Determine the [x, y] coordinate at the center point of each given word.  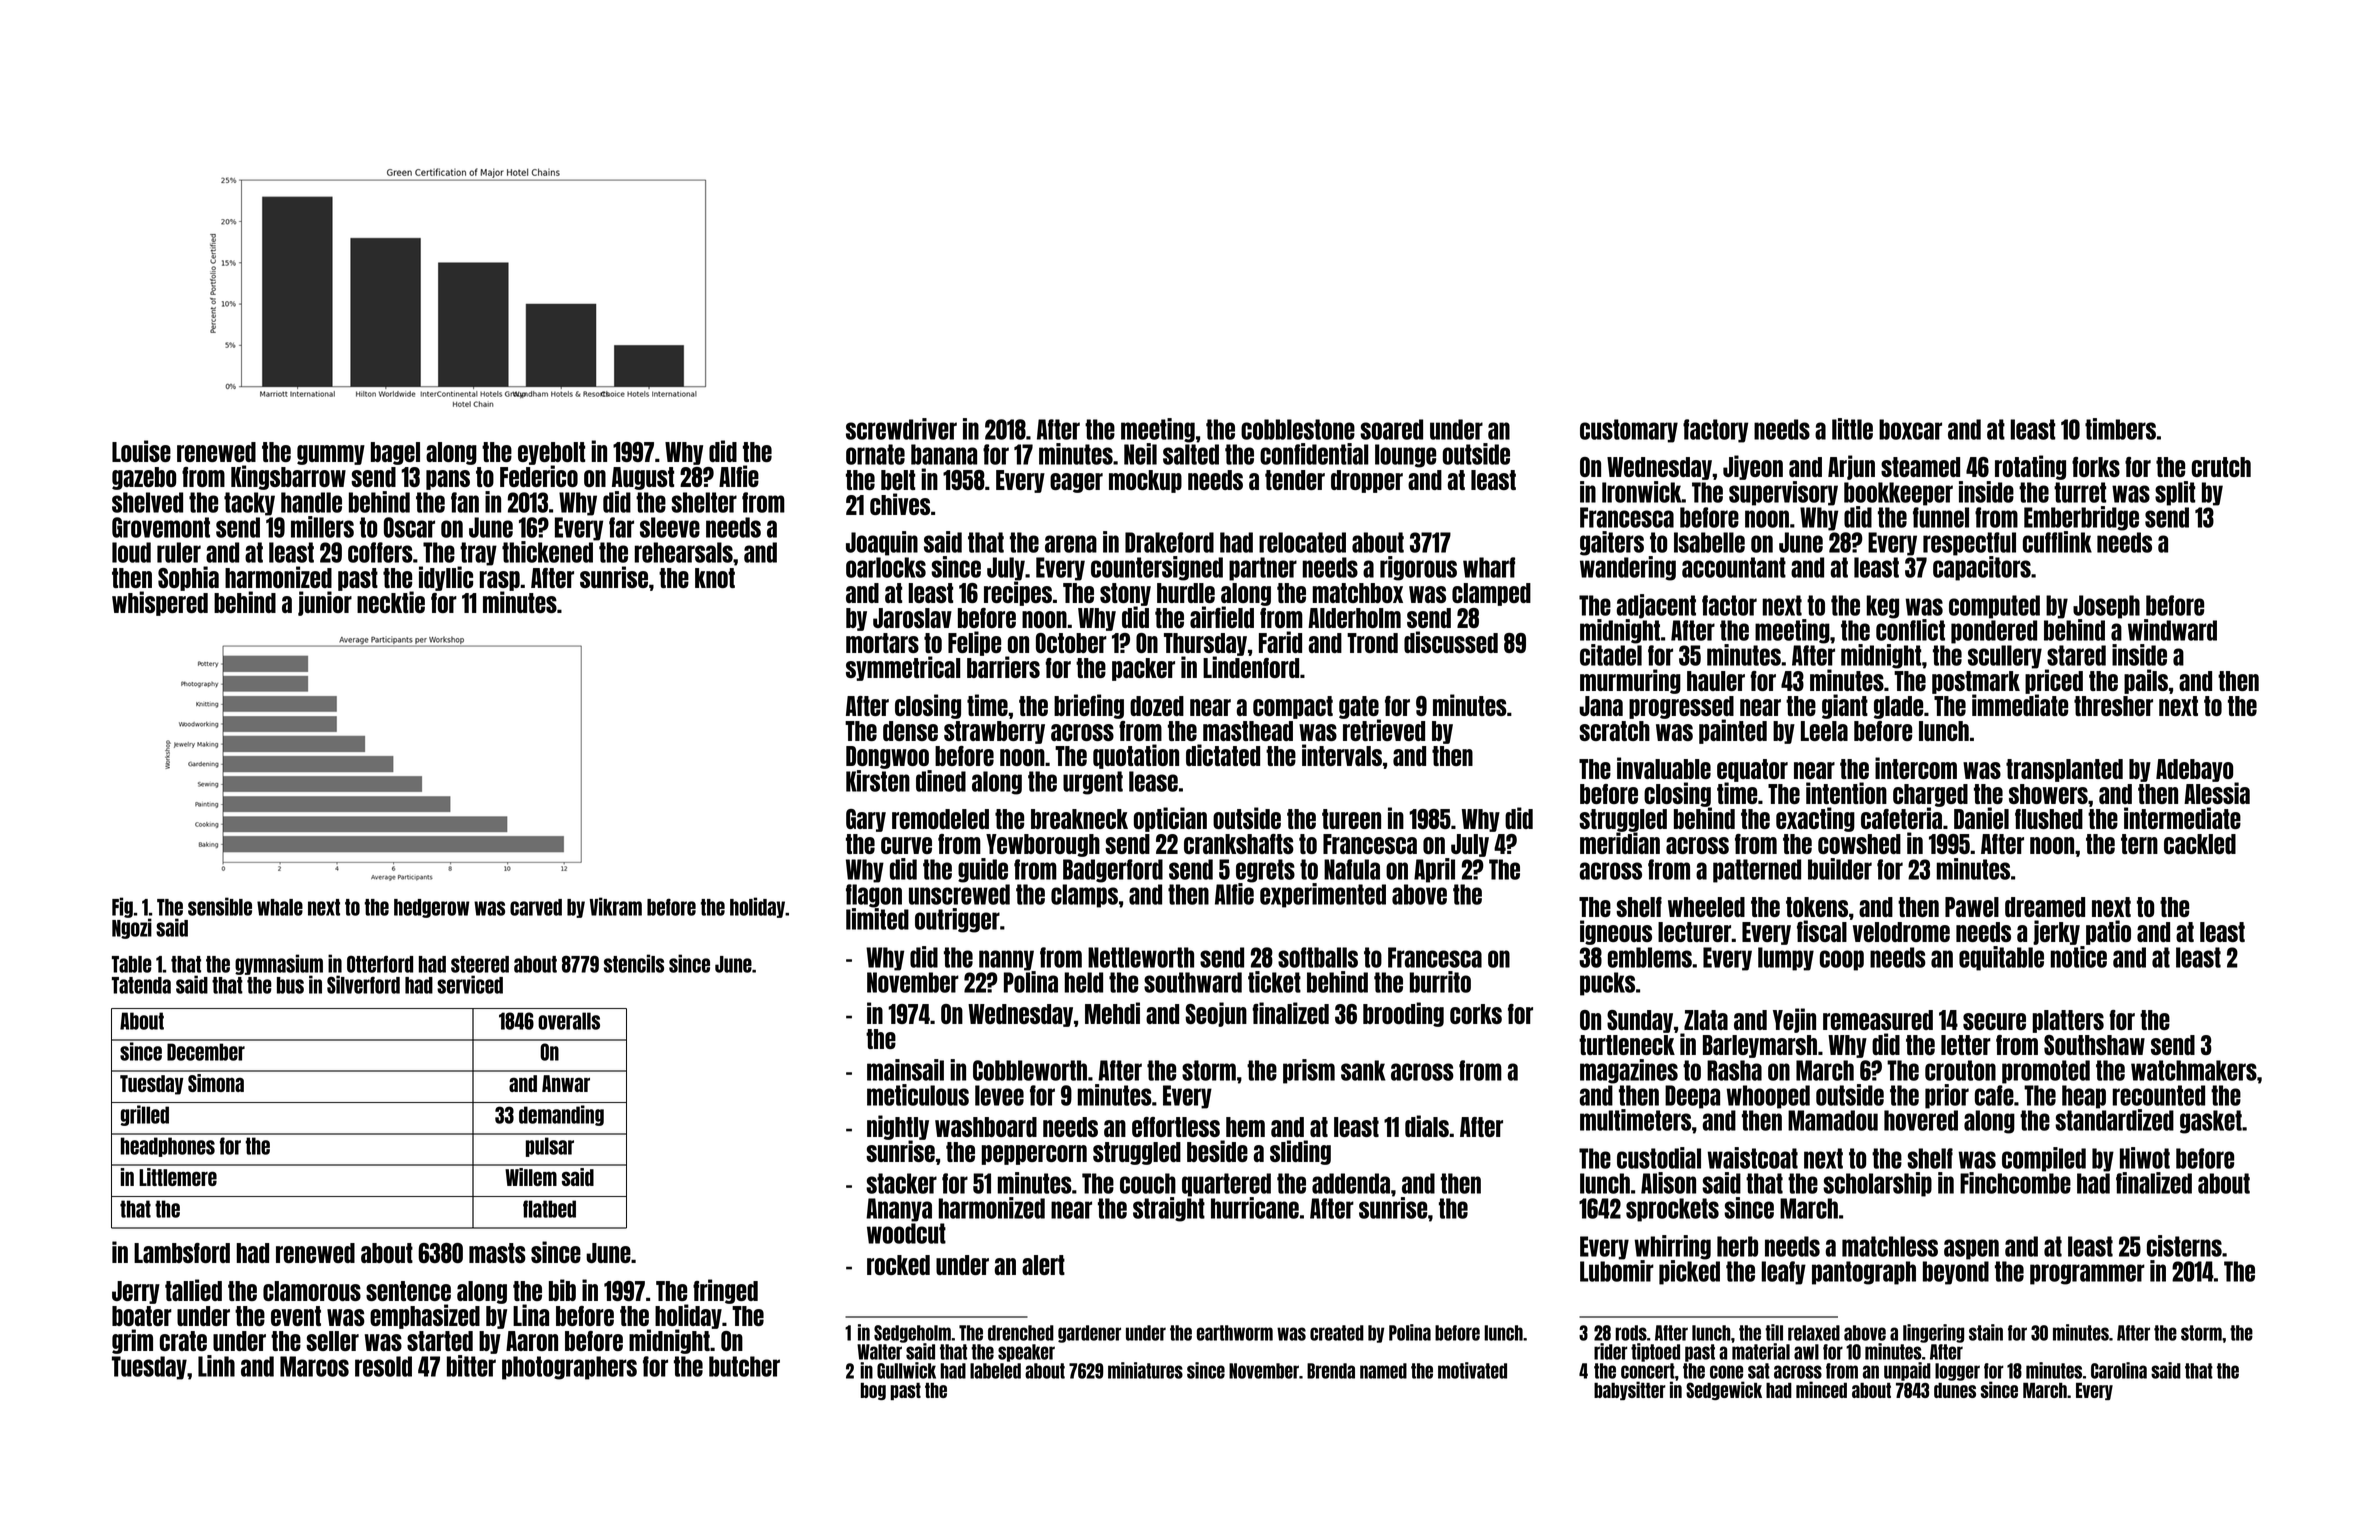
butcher [744, 1366]
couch [1148, 1183]
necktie [391, 602]
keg [1882, 607]
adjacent [1656, 606]
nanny [1006, 960]
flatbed [549, 1209]
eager [1076, 483]
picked [1689, 1272]
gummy [331, 455]
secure [1994, 1021]
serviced [470, 984]
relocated [1302, 542]
